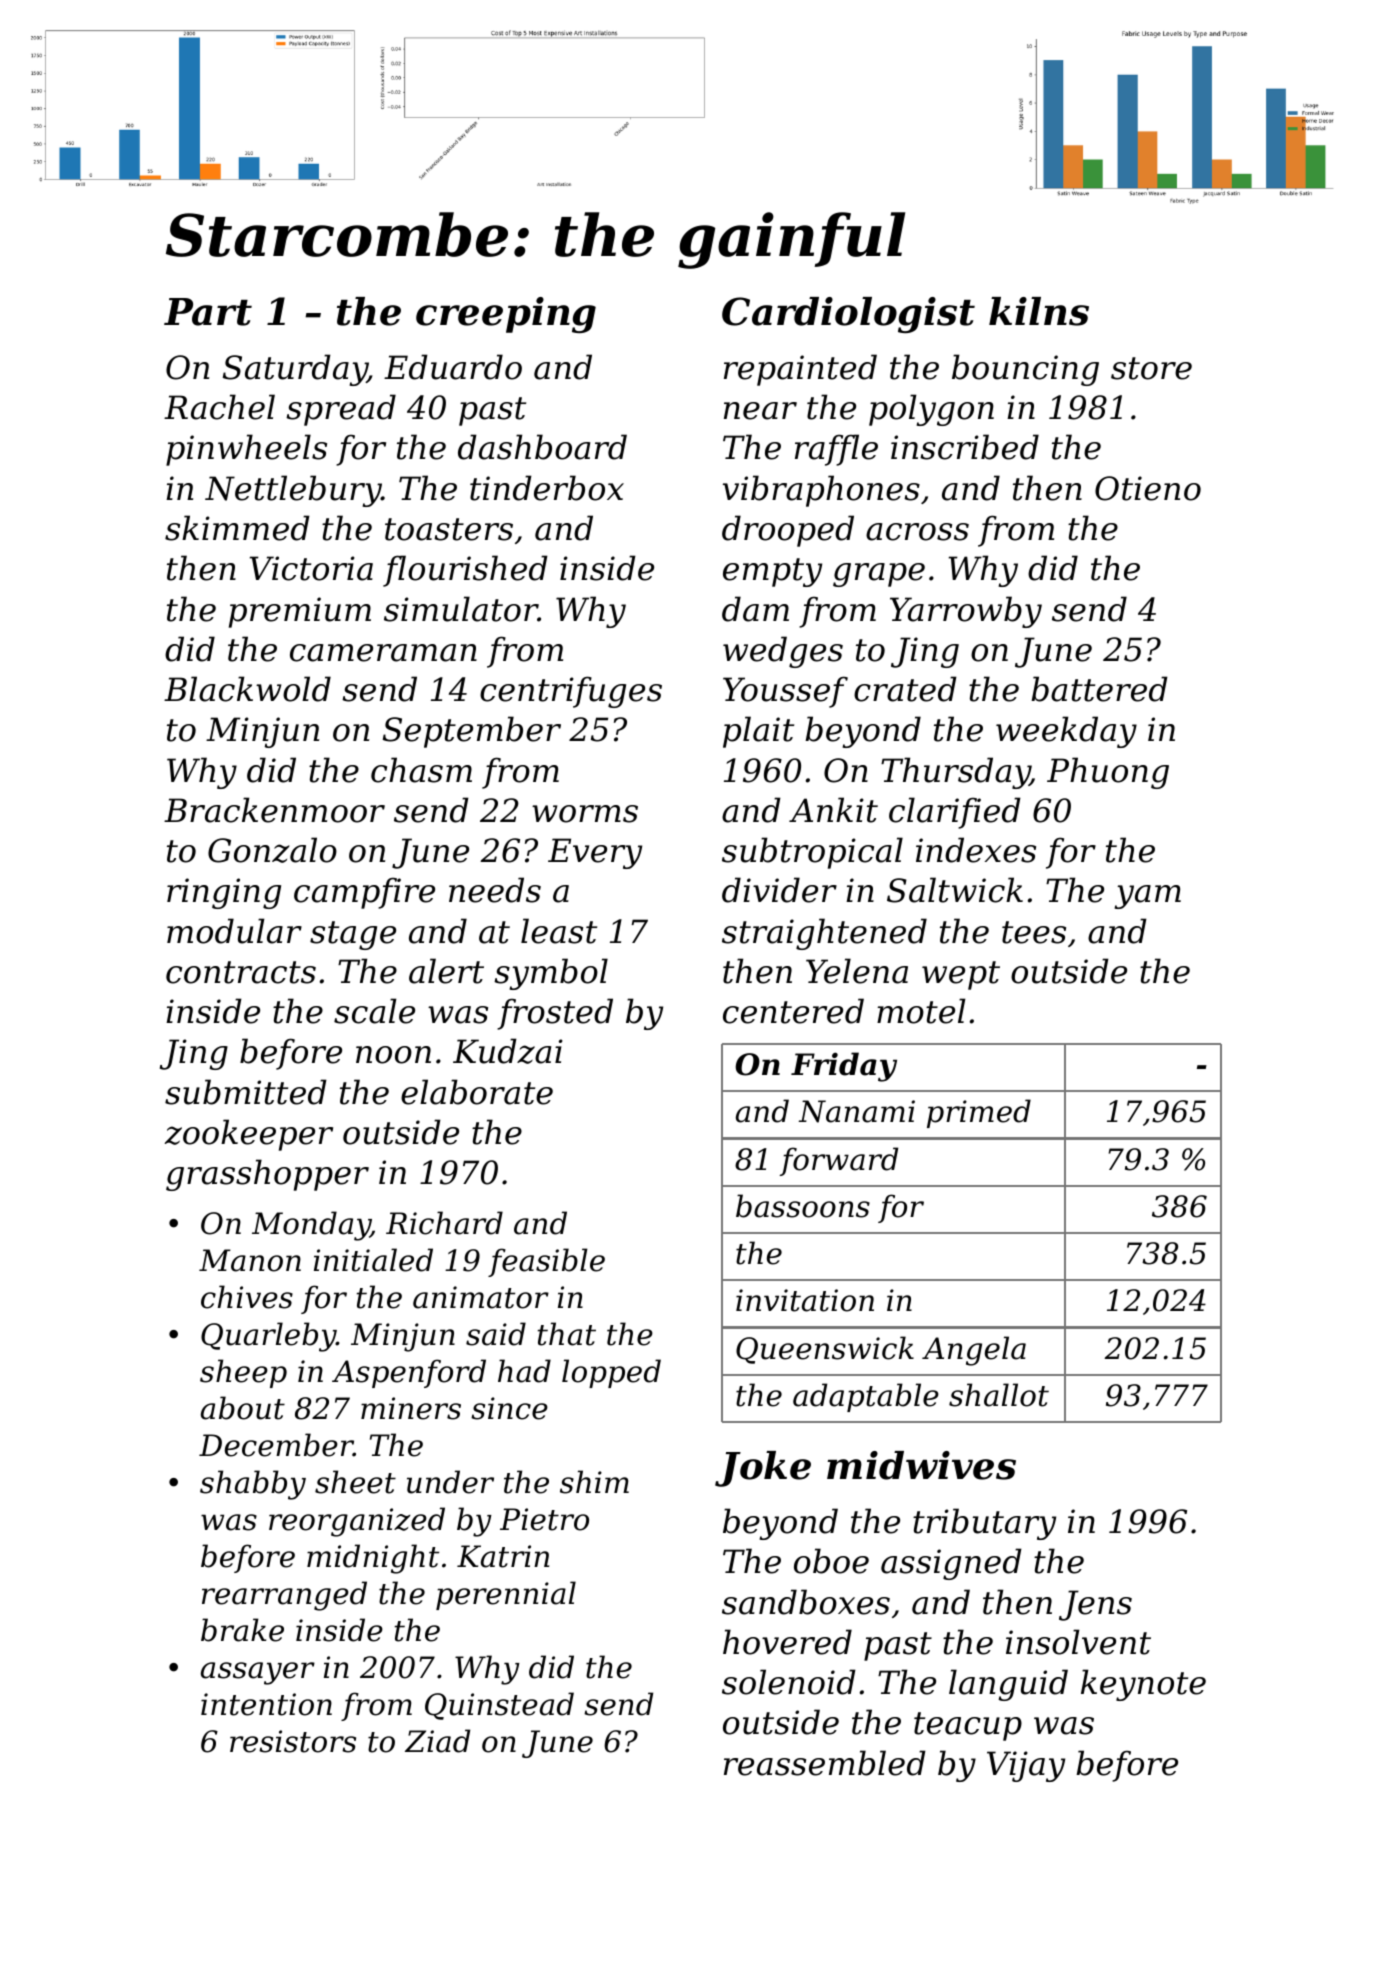 Image resolution: width=1386 pixels, height=1969 pixels. Describe the element at coordinates (1026, 1766) in the page. I see `Vijay` at that location.
